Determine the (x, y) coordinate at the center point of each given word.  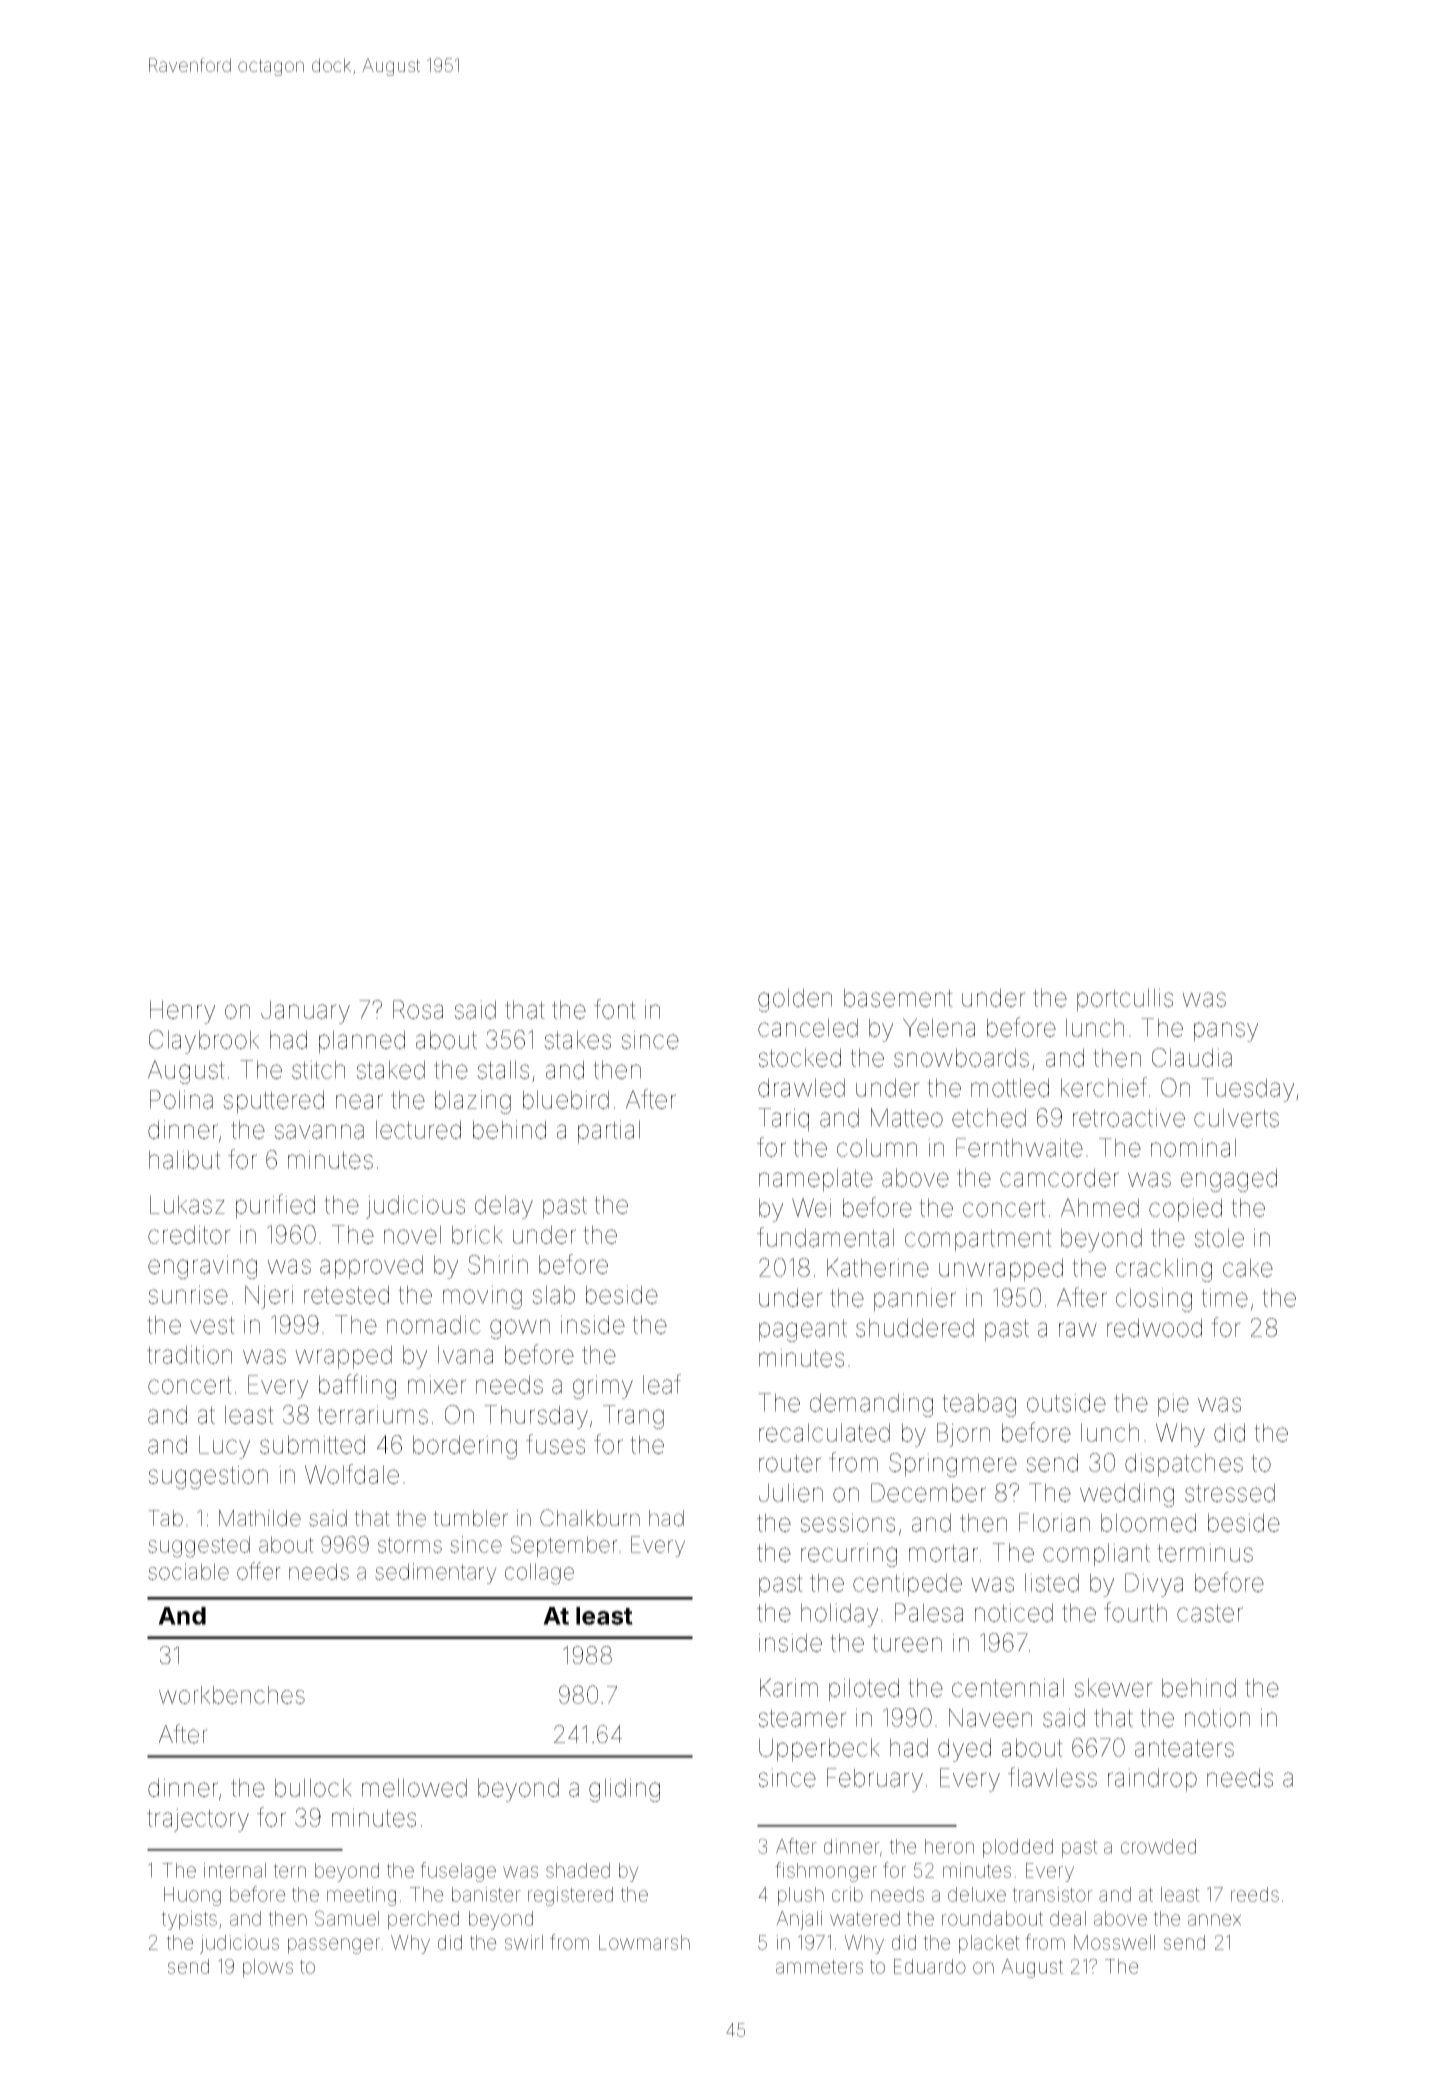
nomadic (434, 1324)
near (359, 1101)
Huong (192, 1896)
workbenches (232, 1695)
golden (795, 1000)
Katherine (878, 1267)
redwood (1154, 1327)
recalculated (824, 1432)
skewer (1113, 1687)
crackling (1164, 1270)
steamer (802, 1718)
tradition (189, 1354)
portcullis (1125, 1000)
